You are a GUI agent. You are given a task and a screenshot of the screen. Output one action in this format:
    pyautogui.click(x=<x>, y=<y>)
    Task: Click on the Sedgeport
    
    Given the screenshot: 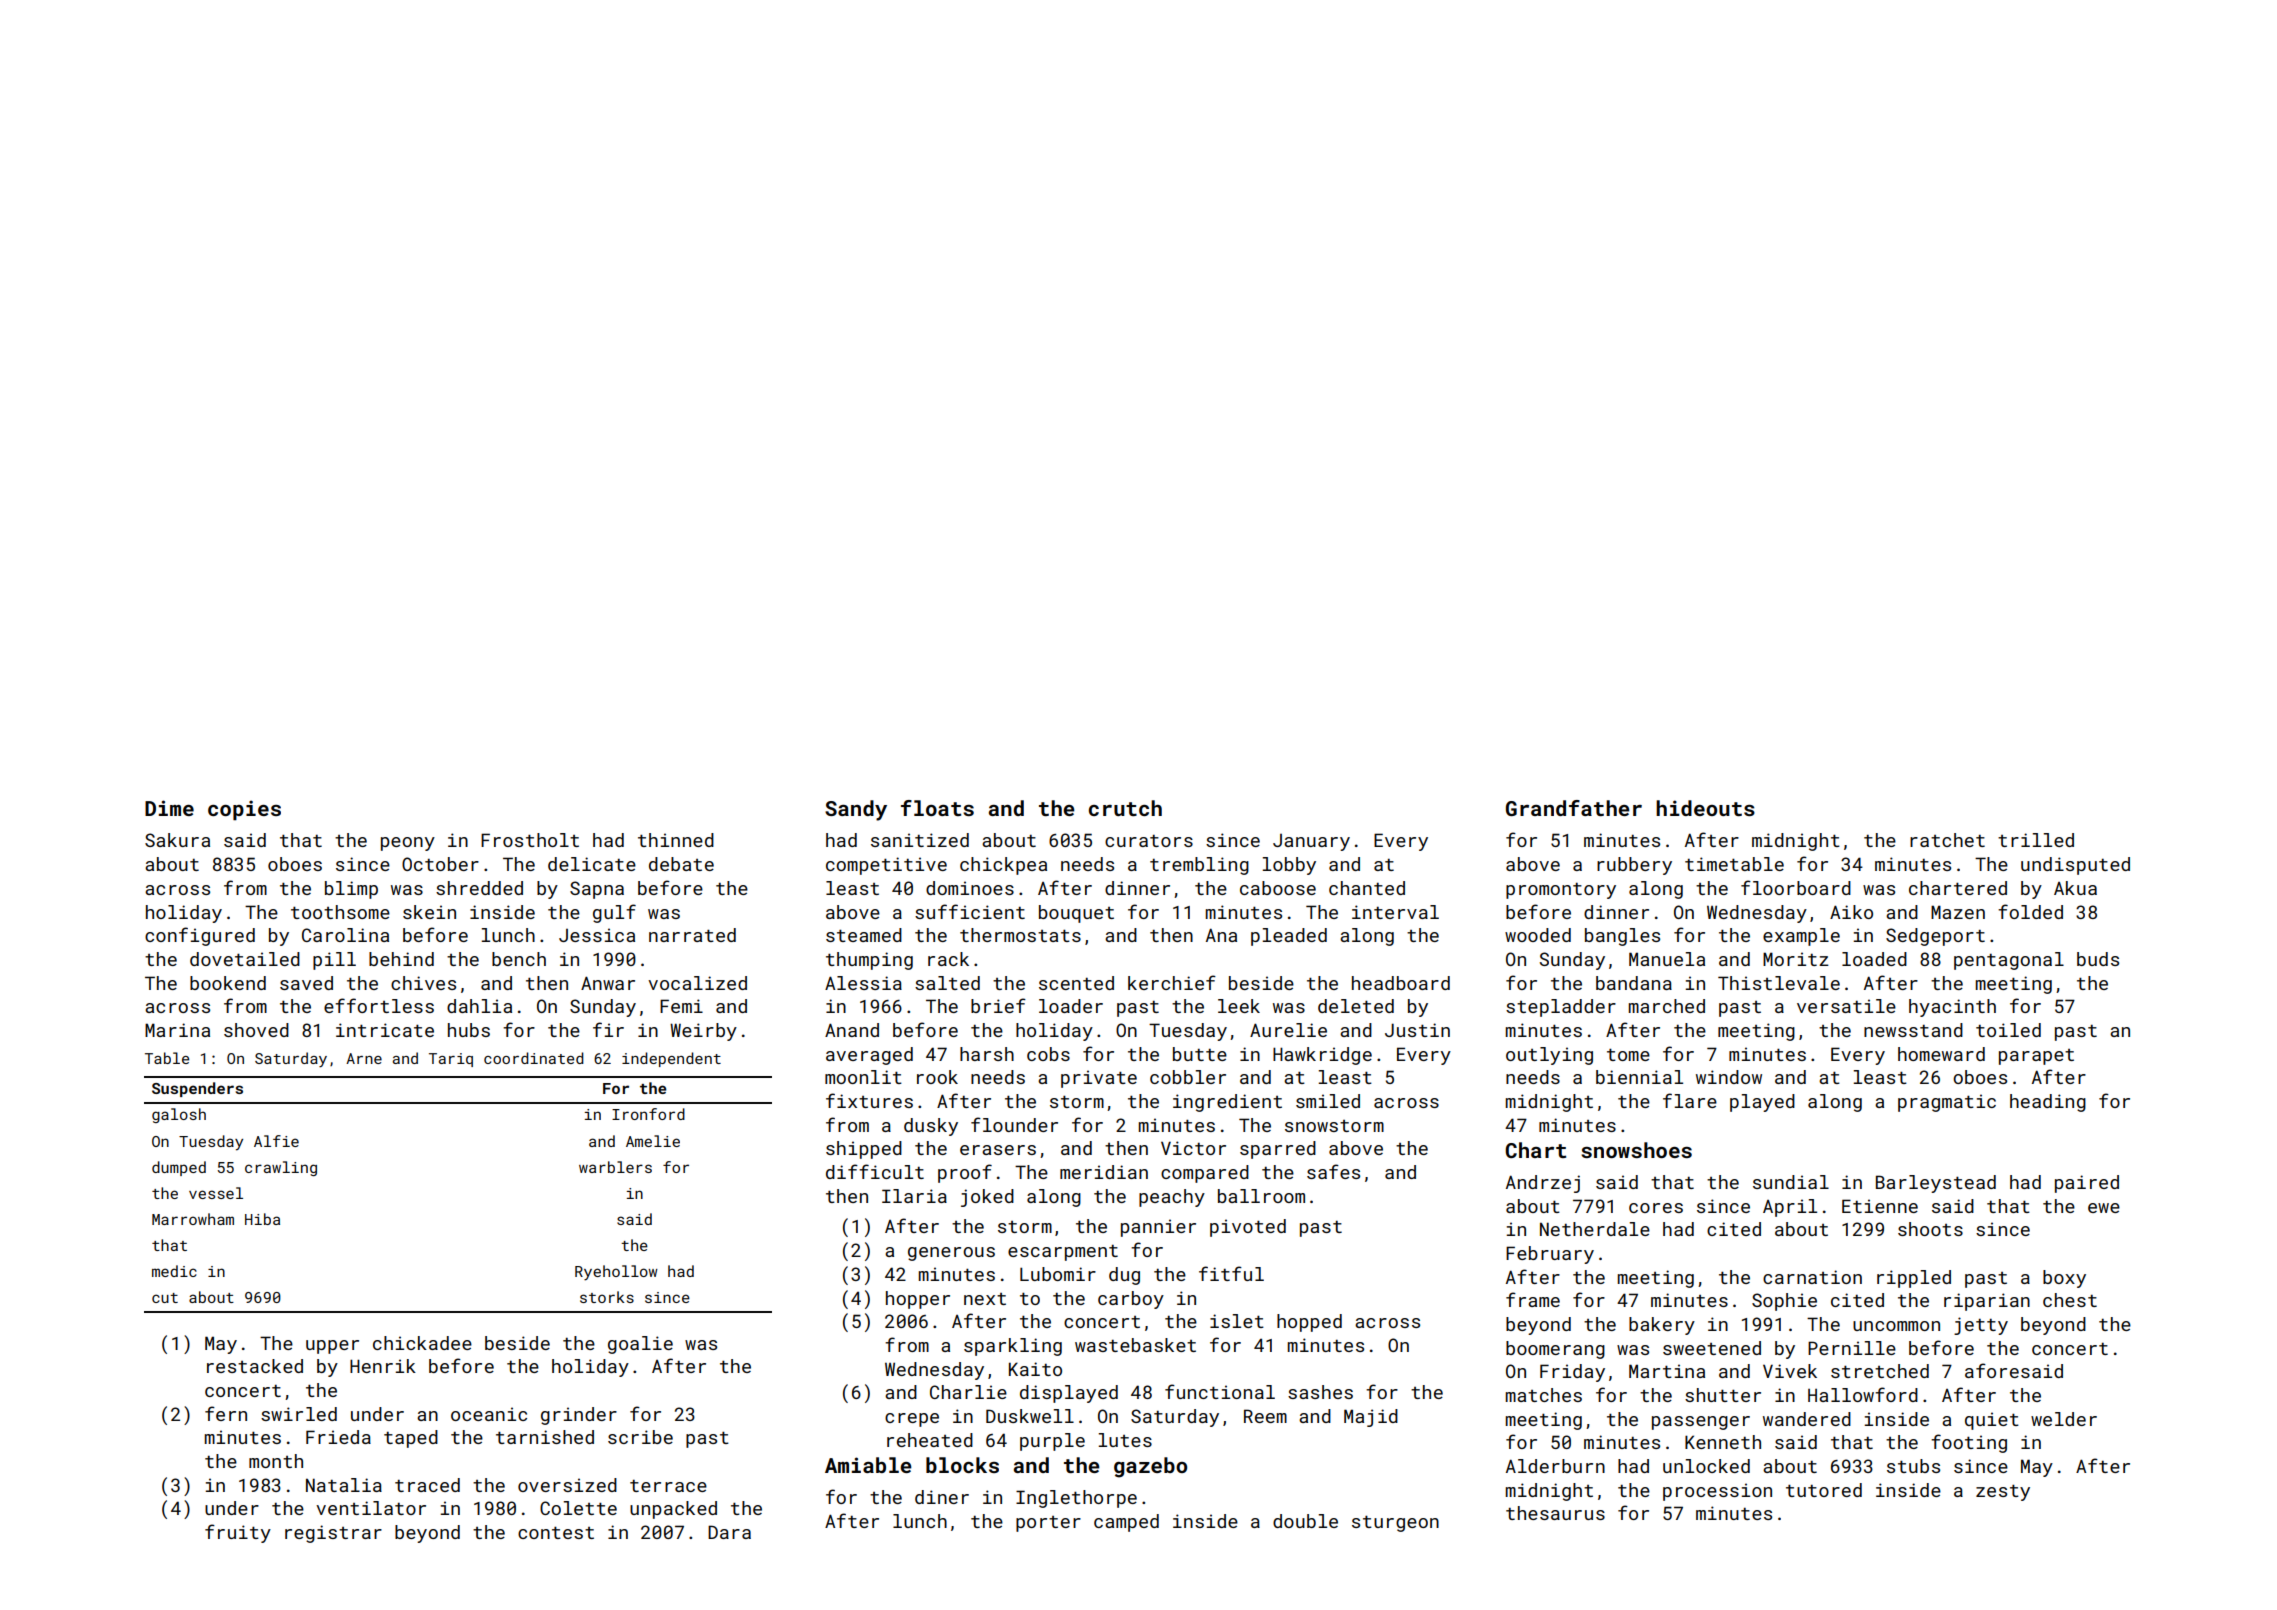 What is the action you would take?
    pyautogui.click(x=1935, y=937)
